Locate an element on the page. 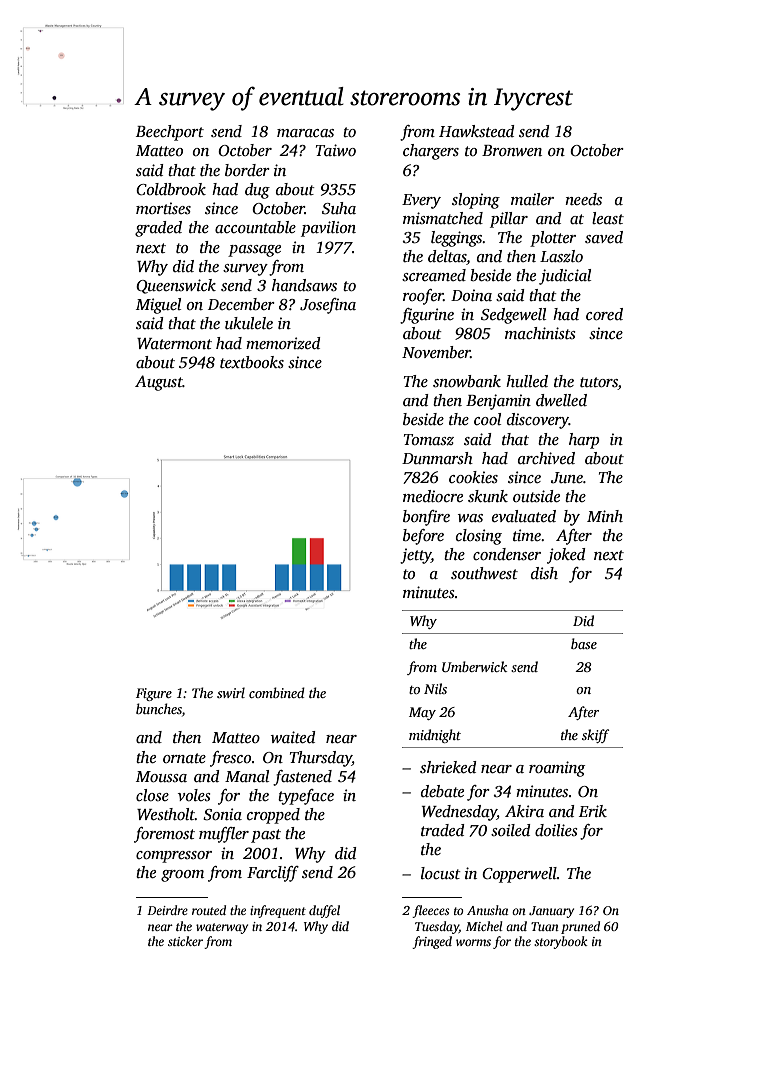  jetty is located at coordinates (415, 556).
